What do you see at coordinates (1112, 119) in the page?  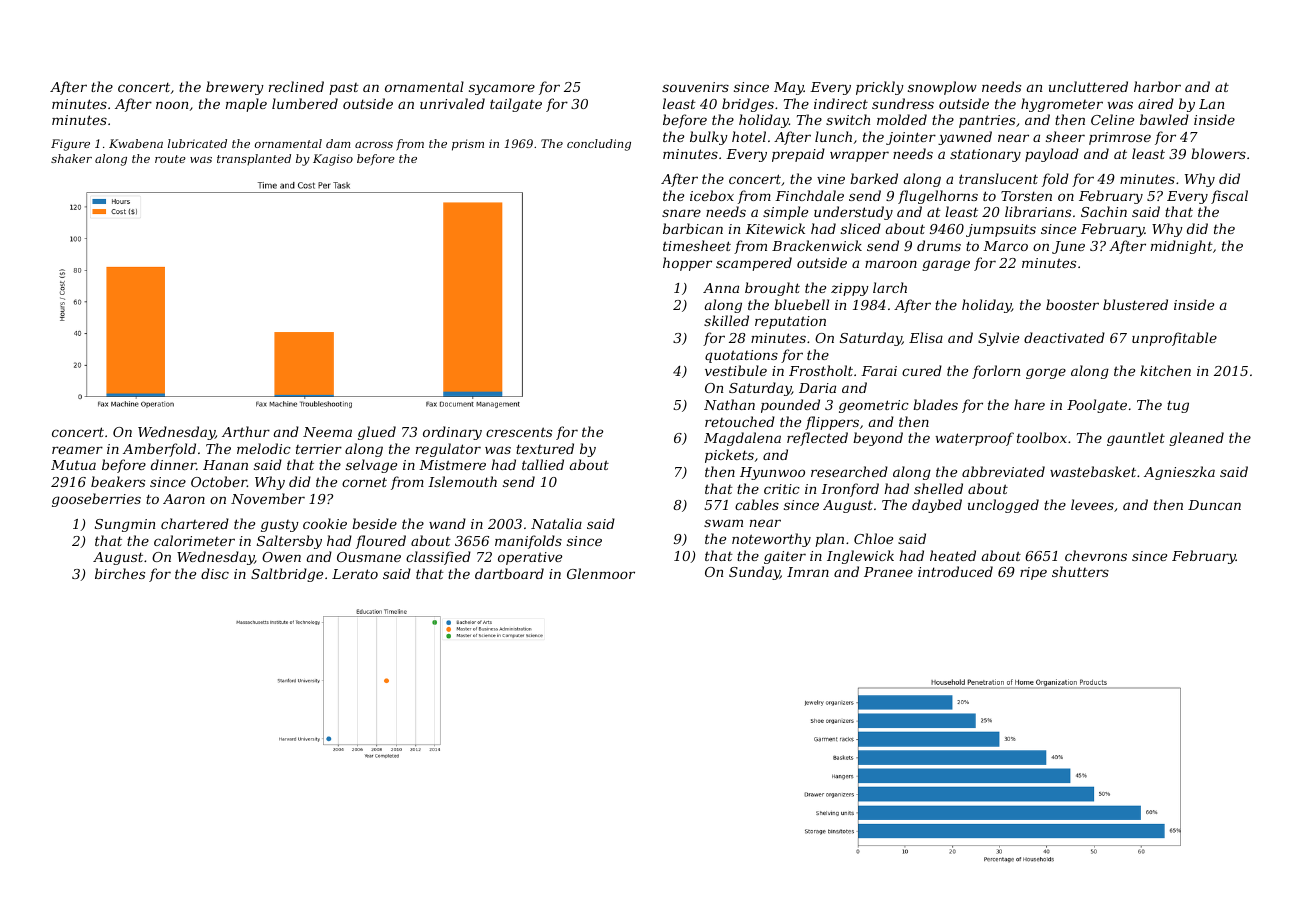 I see `Celine` at bounding box center [1112, 119].
